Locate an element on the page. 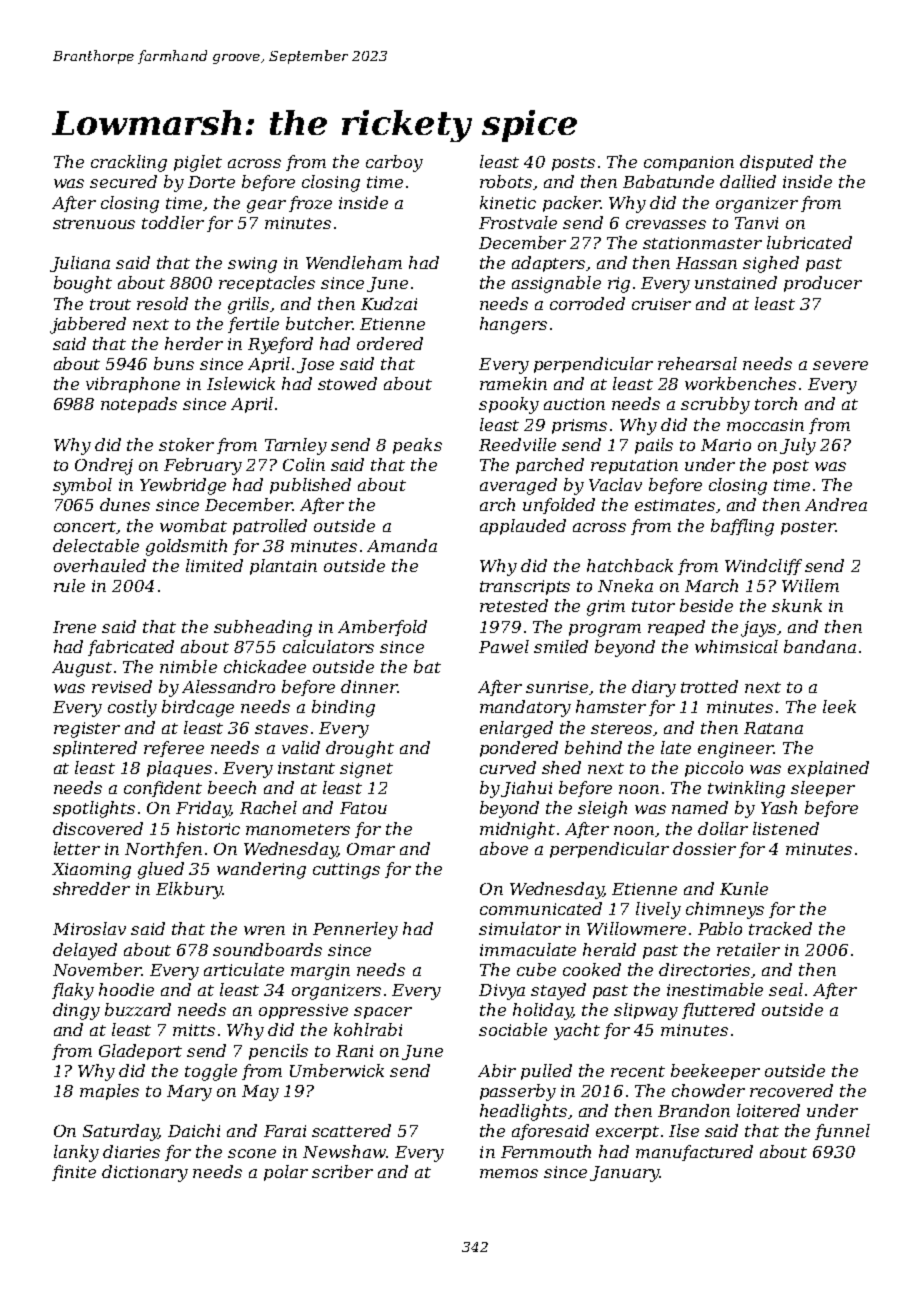 This page has width=924, height=1314. baffling is located at coordinates (742, 527).
